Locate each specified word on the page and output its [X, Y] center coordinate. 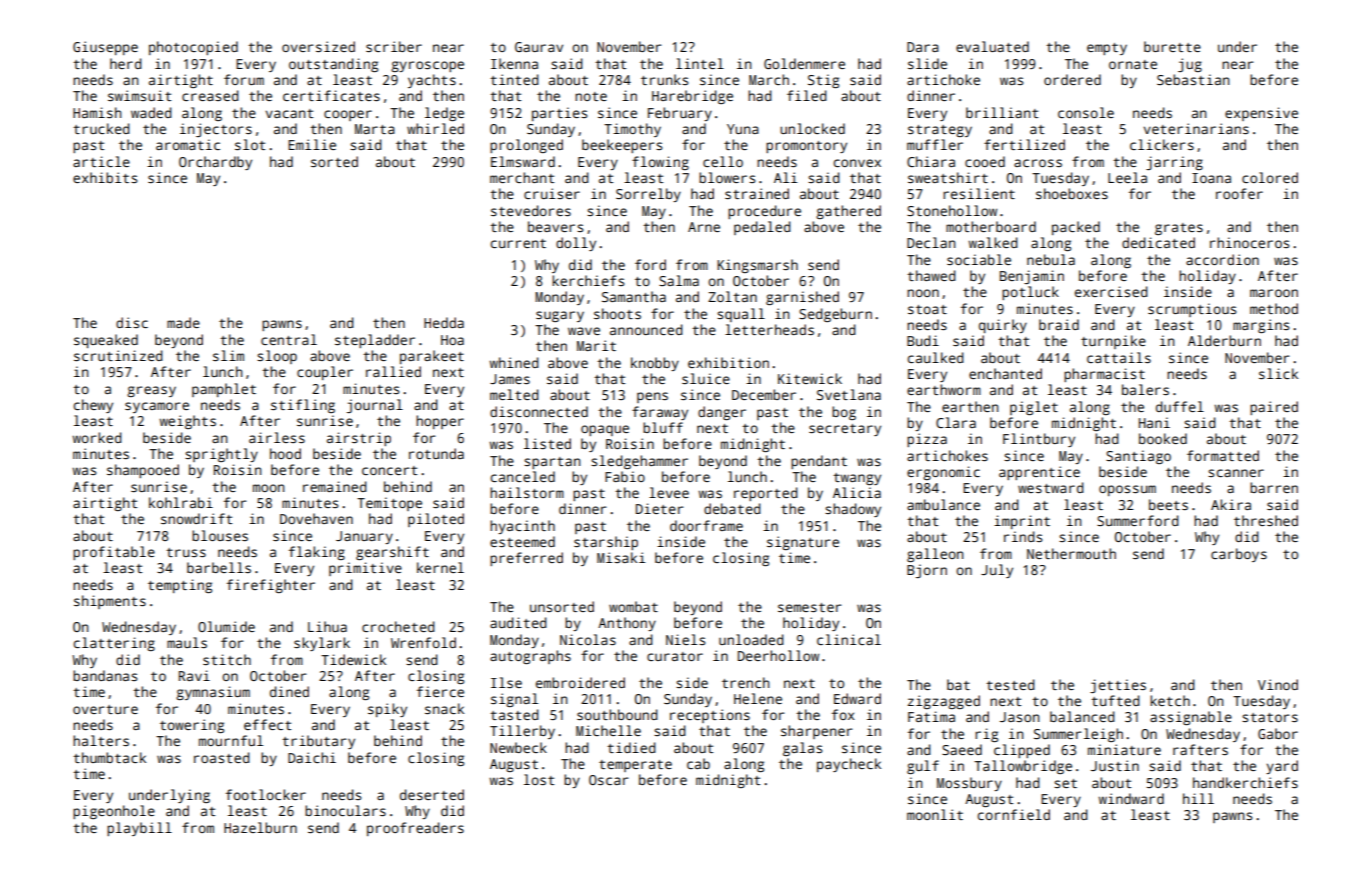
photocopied [193, 48]
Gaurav [539, 47]
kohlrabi [181, 502]
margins [1261, 326]
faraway [660, 413]
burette [1172, 46]
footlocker [266, 794]
